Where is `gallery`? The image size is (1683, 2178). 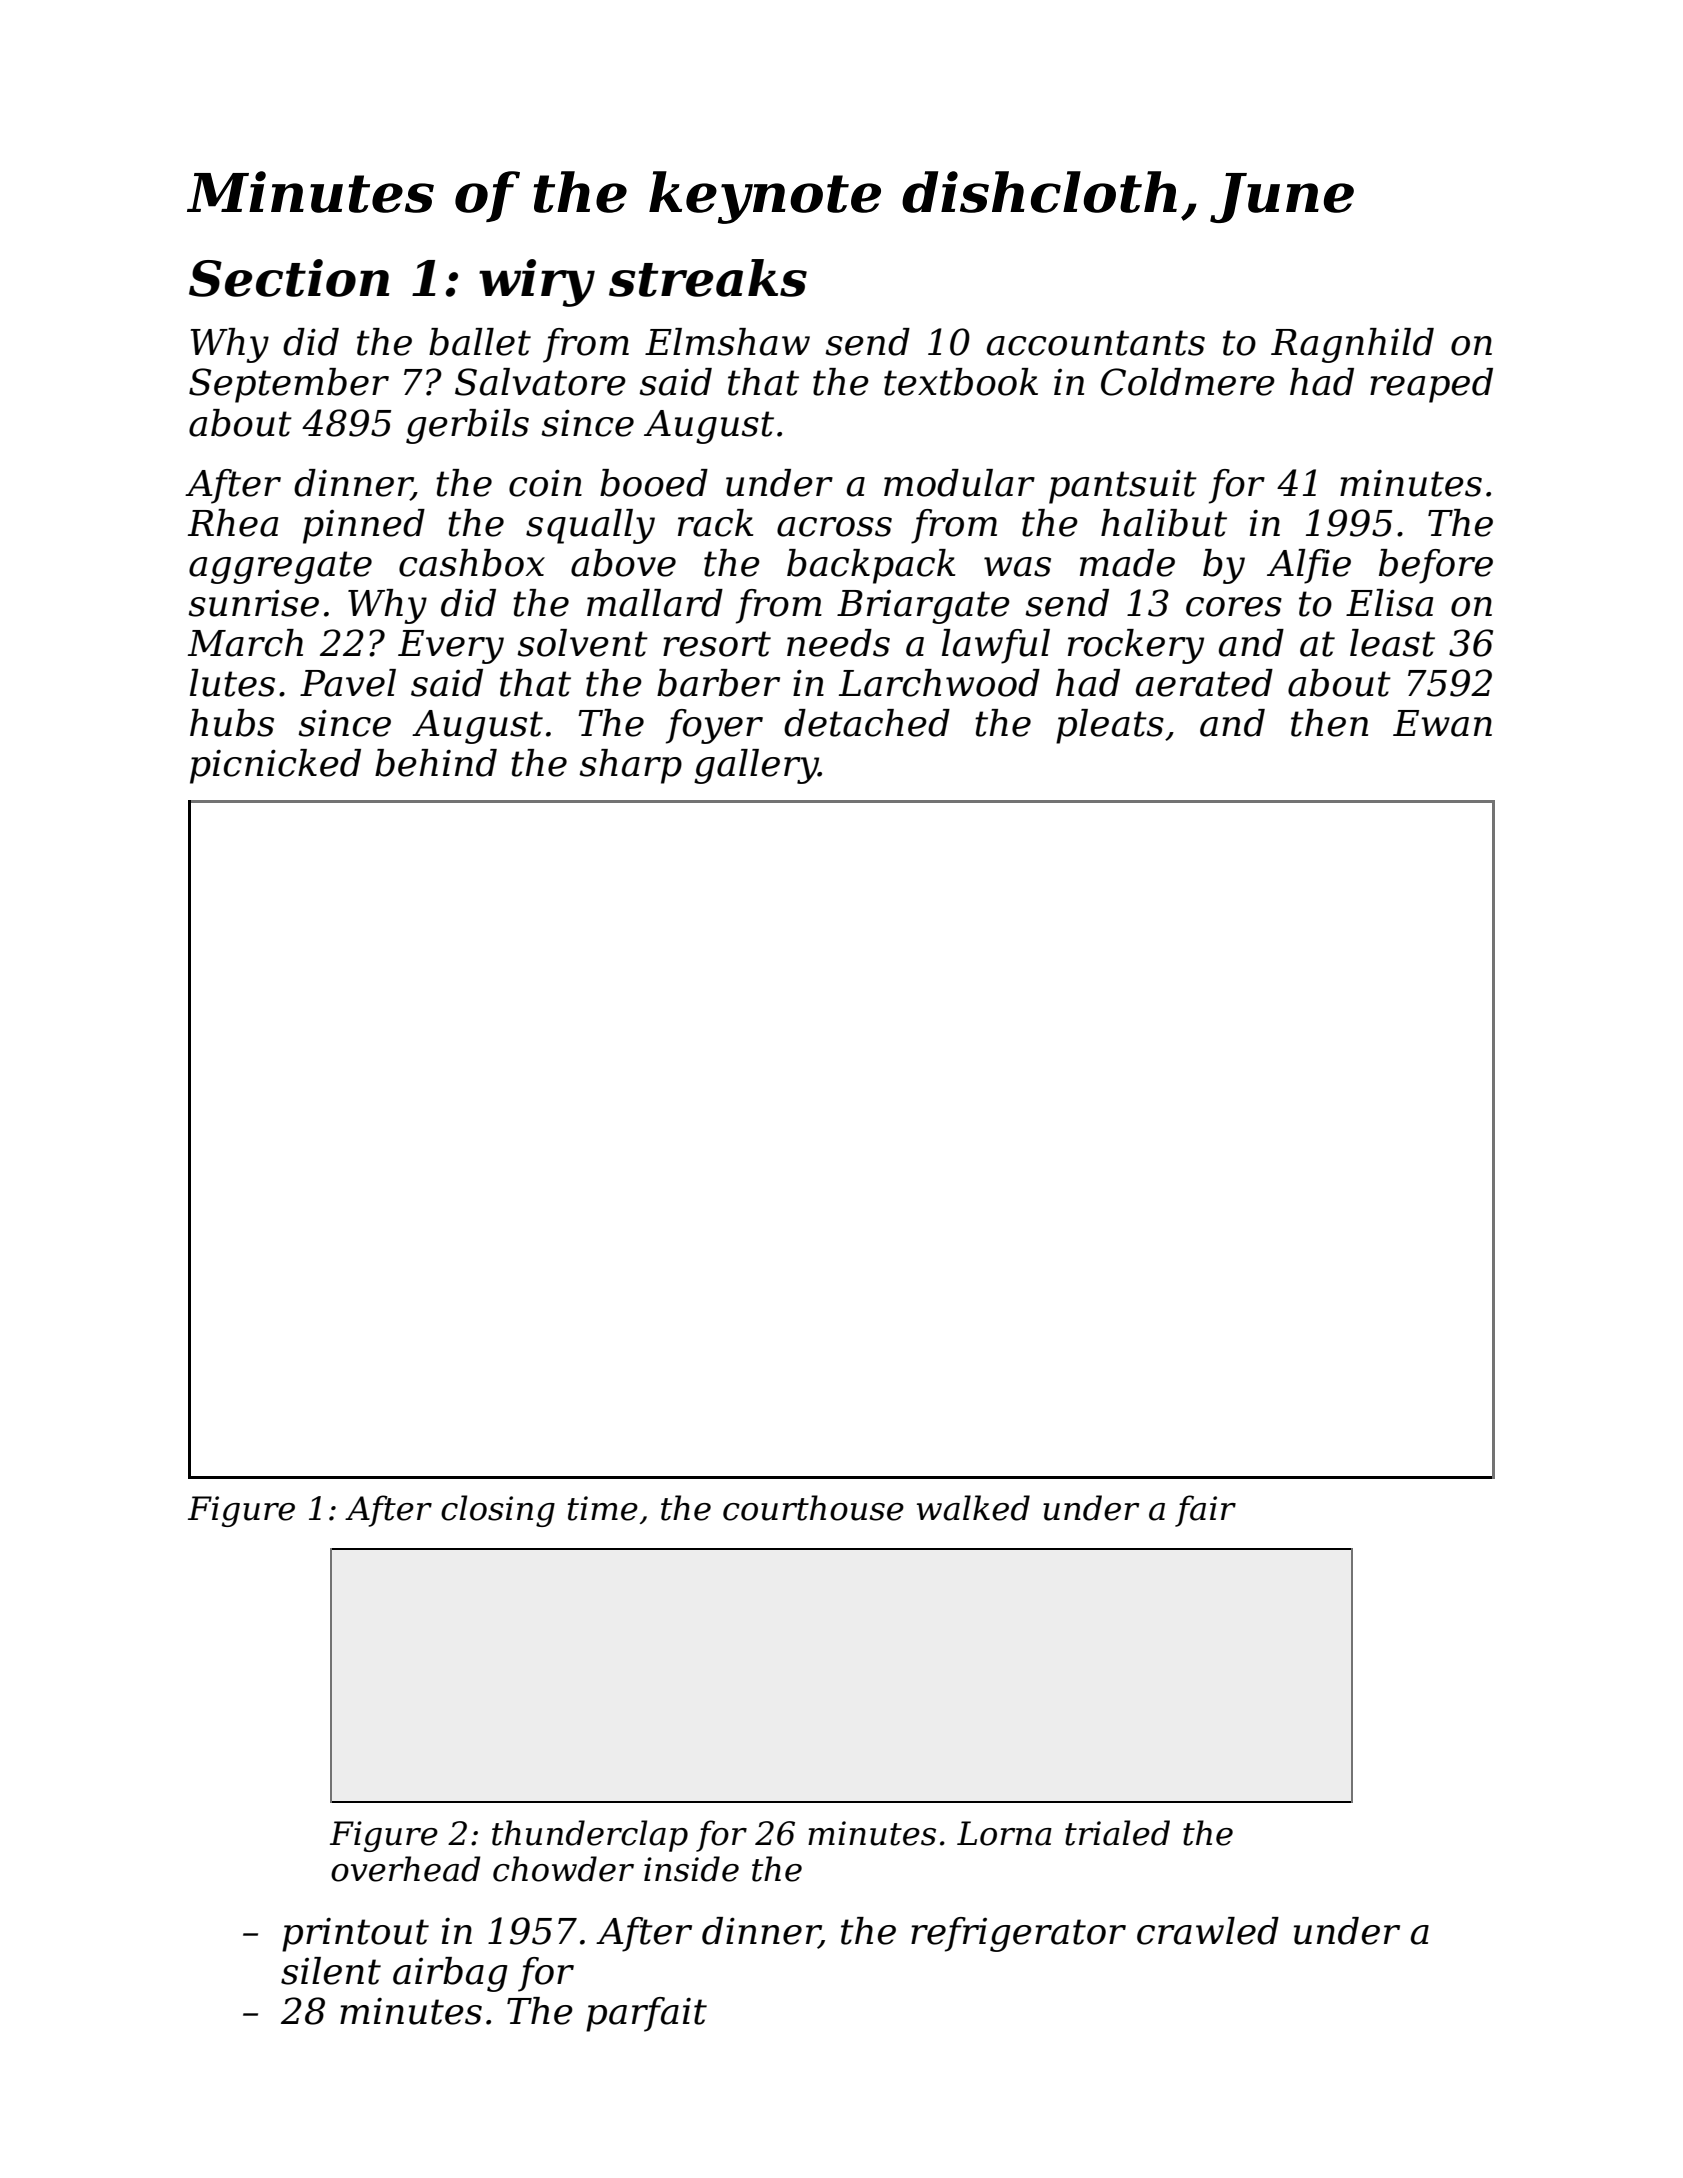 gallery is located at coordinates (756, 766).
